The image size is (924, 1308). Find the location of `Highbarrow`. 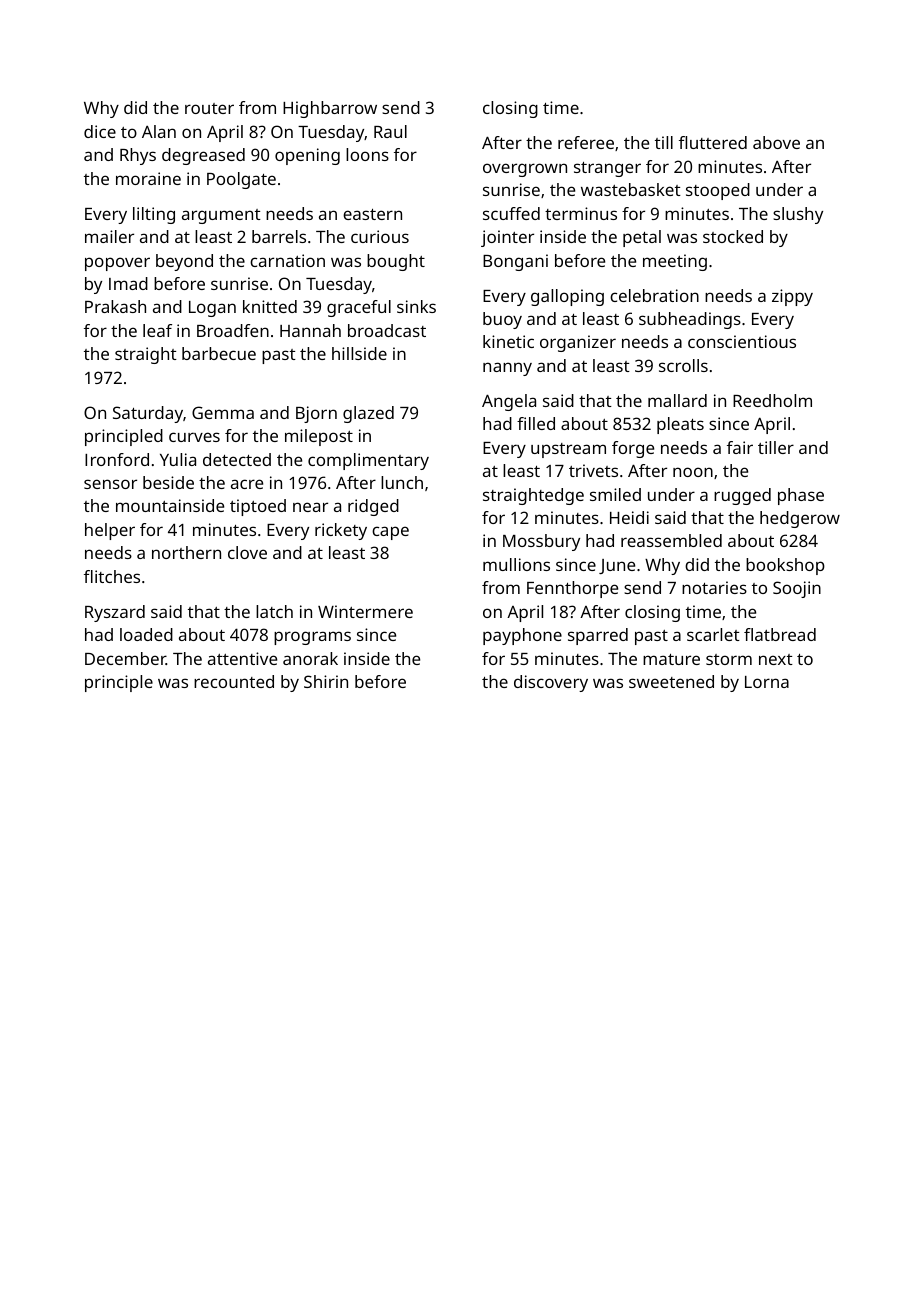

Highbarrow is located at coordinates (330, 109).
